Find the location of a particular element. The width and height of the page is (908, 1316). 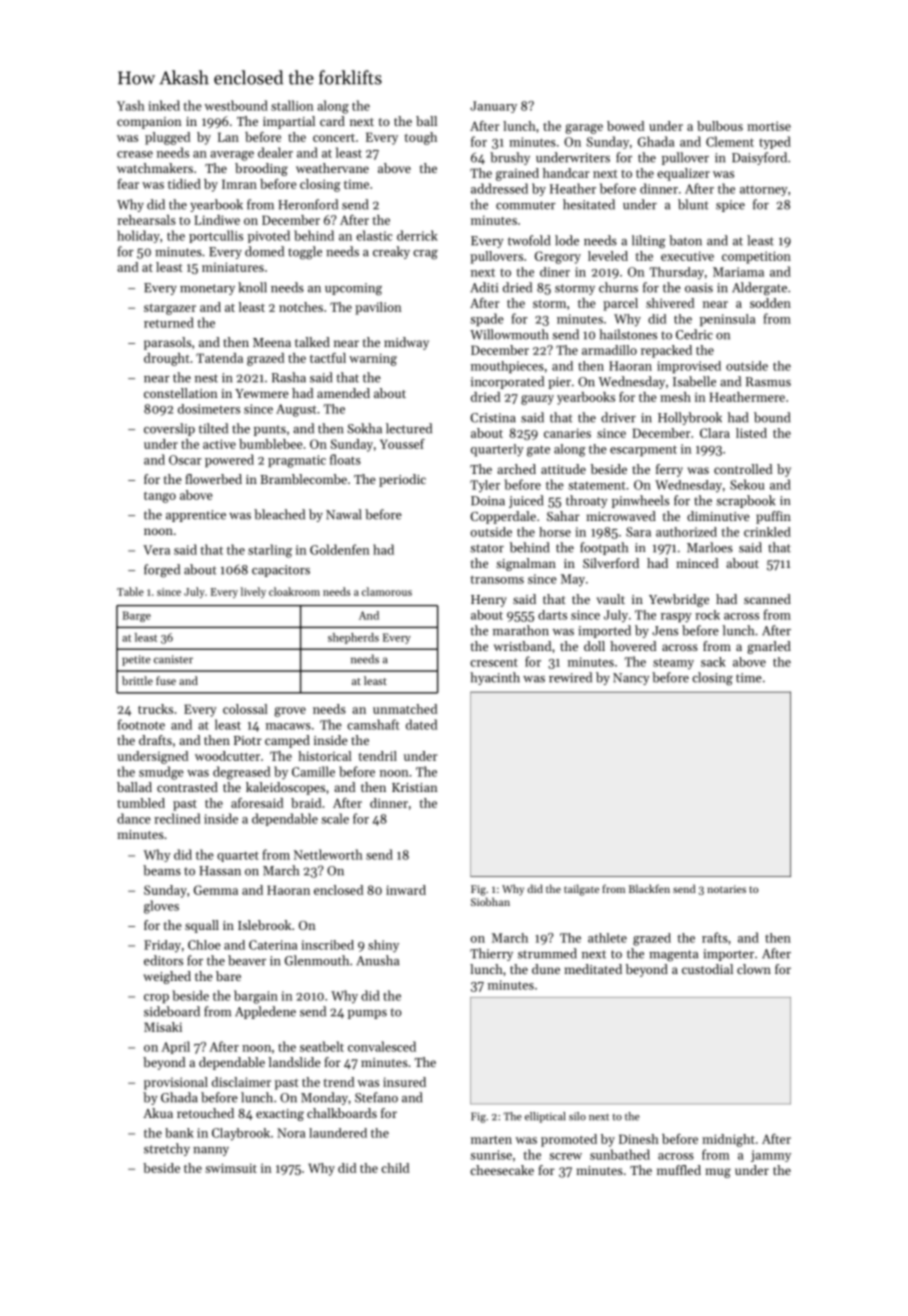

Nancy is located at coordinates (631, 679).
